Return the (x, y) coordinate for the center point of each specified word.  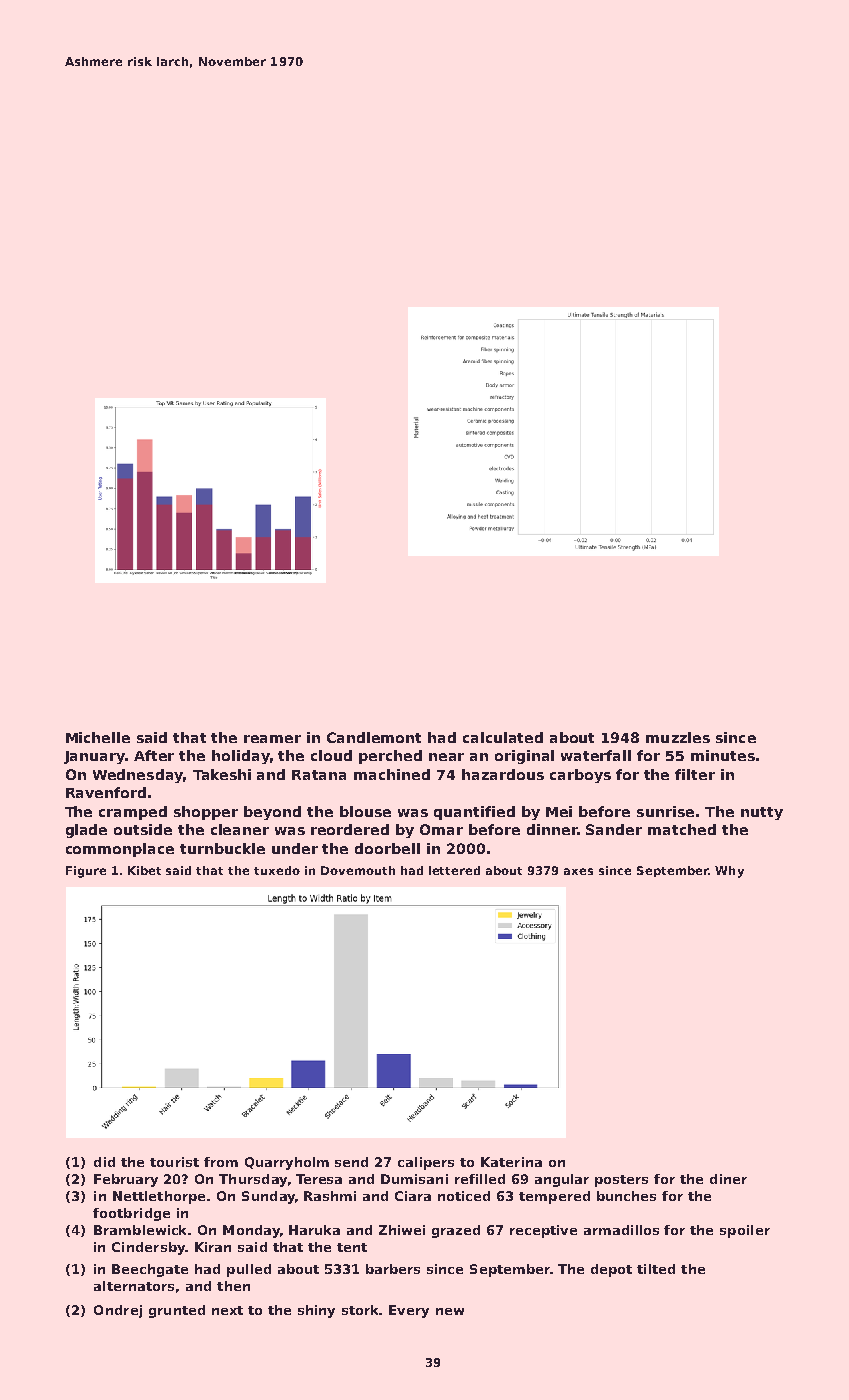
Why (729, 872)
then (233, 1286)
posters (621, 1181)
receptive (543, 1231)
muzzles (678, 737)
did (104, 1162)
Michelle (98, 737)
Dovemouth (358, 870)
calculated (503, 737)
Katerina (511, 1162)
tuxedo (277, 870)
